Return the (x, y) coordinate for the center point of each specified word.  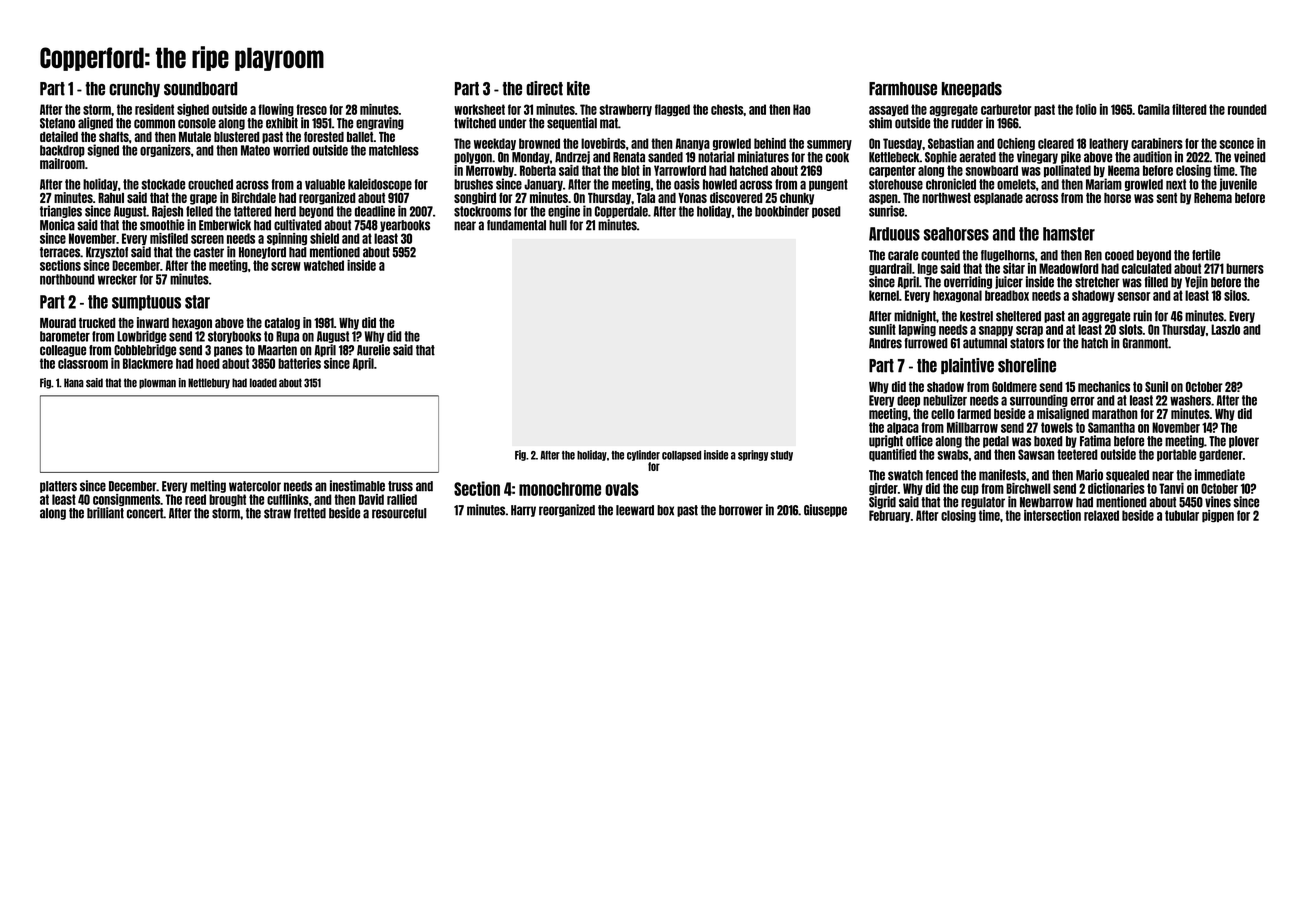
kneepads (972, 89)
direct (544, 88)
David (371, 499)
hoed (208, 363)
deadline (375, 211)
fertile (1206, 255)
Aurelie (373, 350)
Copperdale (621, 212)
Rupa (287, 337)
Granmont (1145, 343)
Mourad (58, 323)
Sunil (1156, 386)
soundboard (200, 89)
